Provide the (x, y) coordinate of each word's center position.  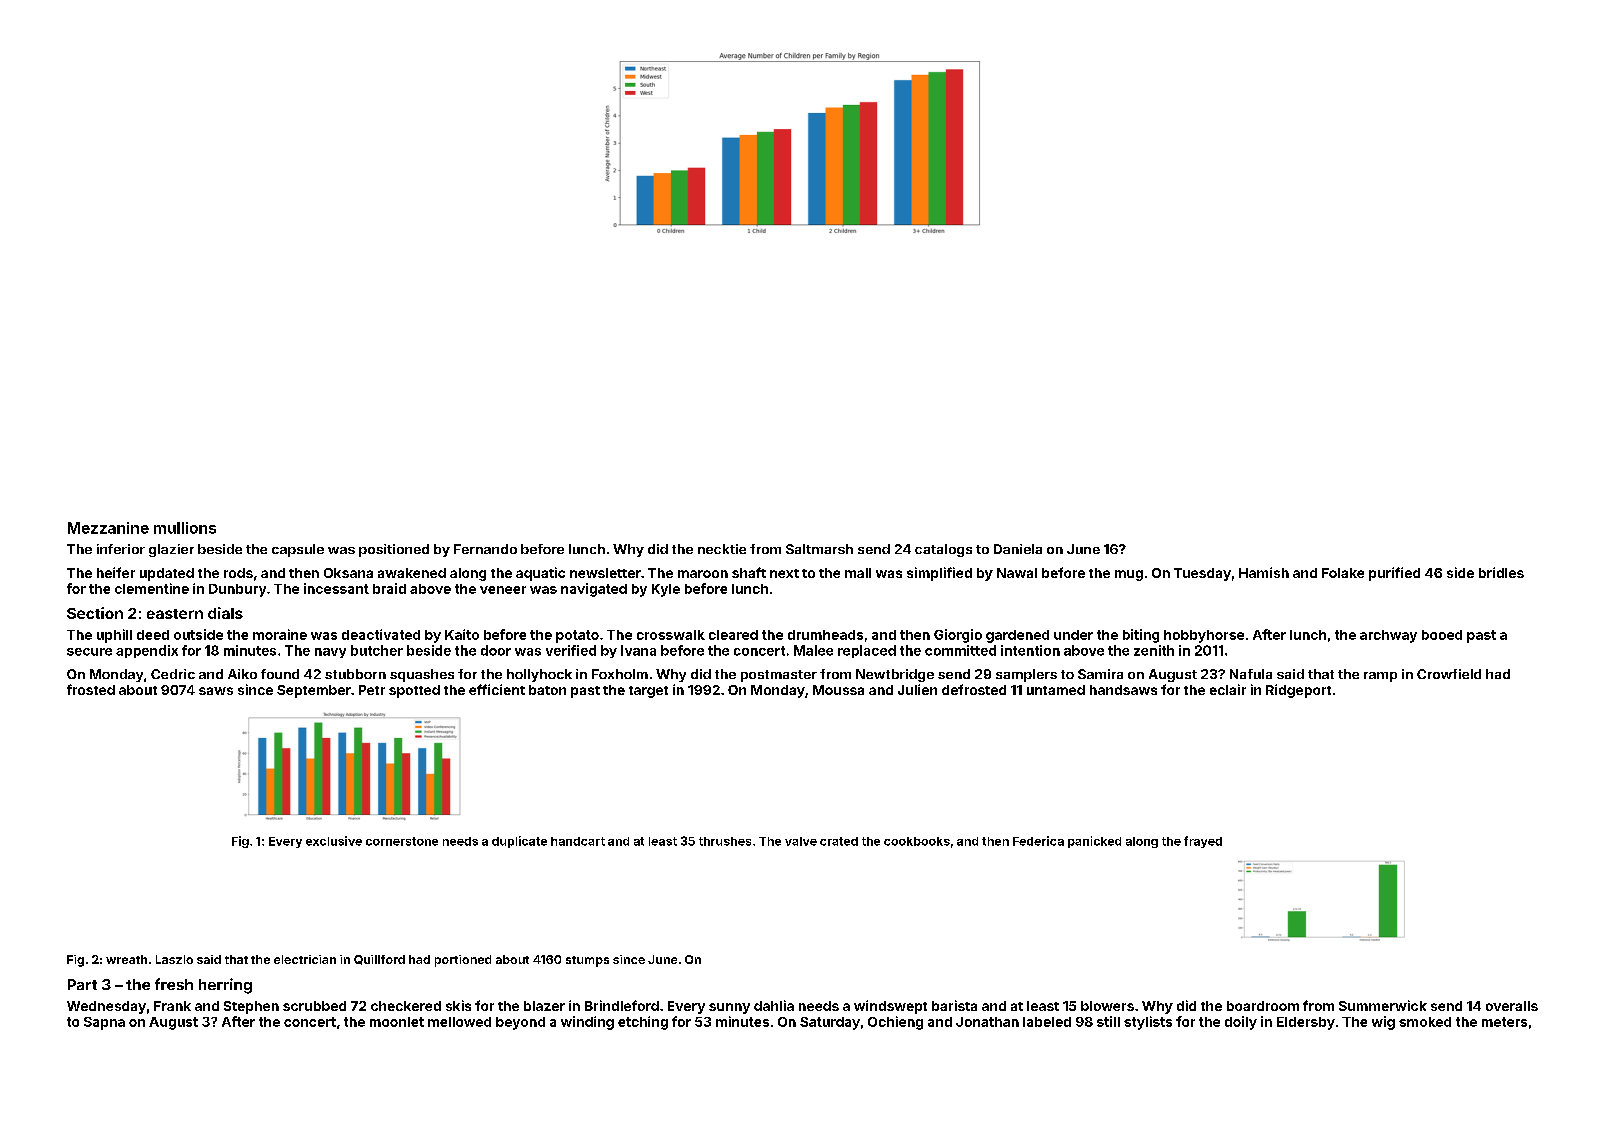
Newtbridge (895, 675)
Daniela (1018, 549)
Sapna (104, 1023)
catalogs (943, 550)
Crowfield (1449, 674)
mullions (185, 528)
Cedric (173, 674)
